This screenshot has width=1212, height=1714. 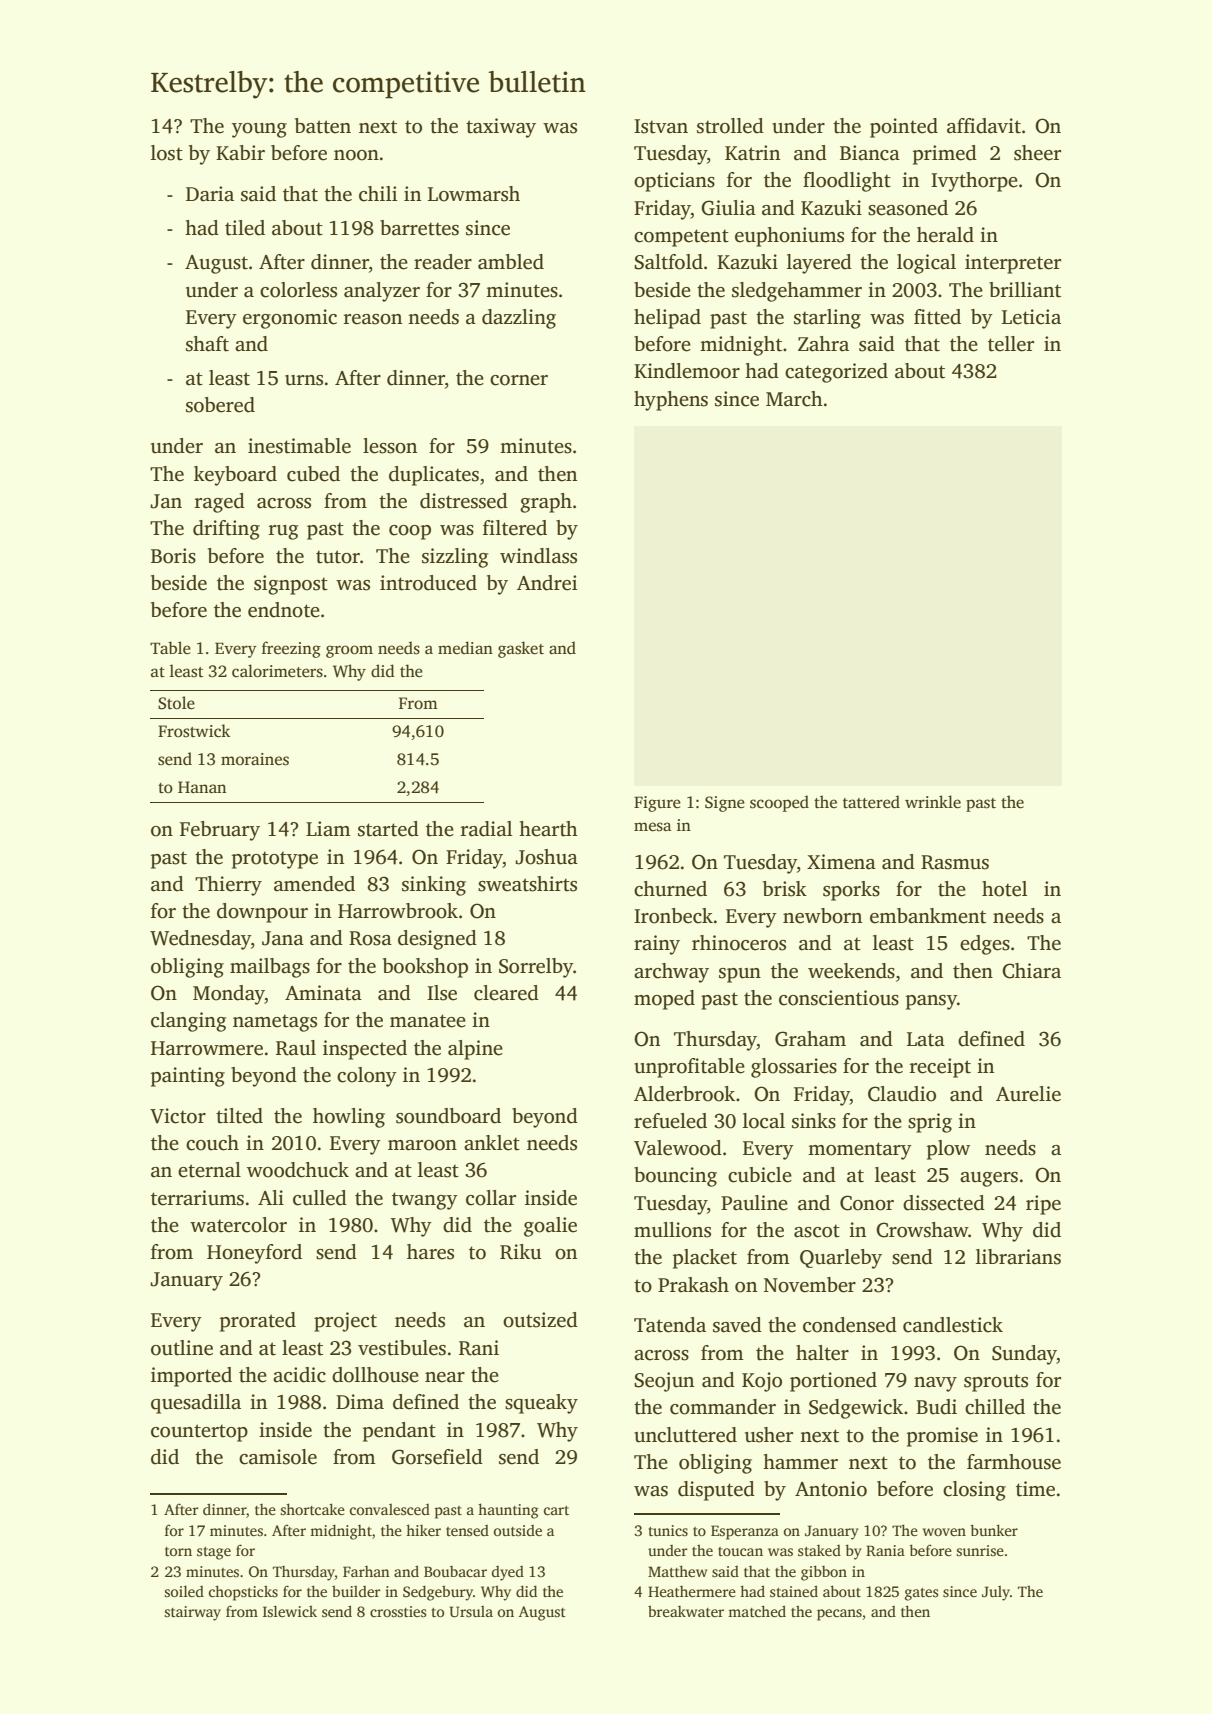 I want to click on raged, so click(x=220, y=503).
